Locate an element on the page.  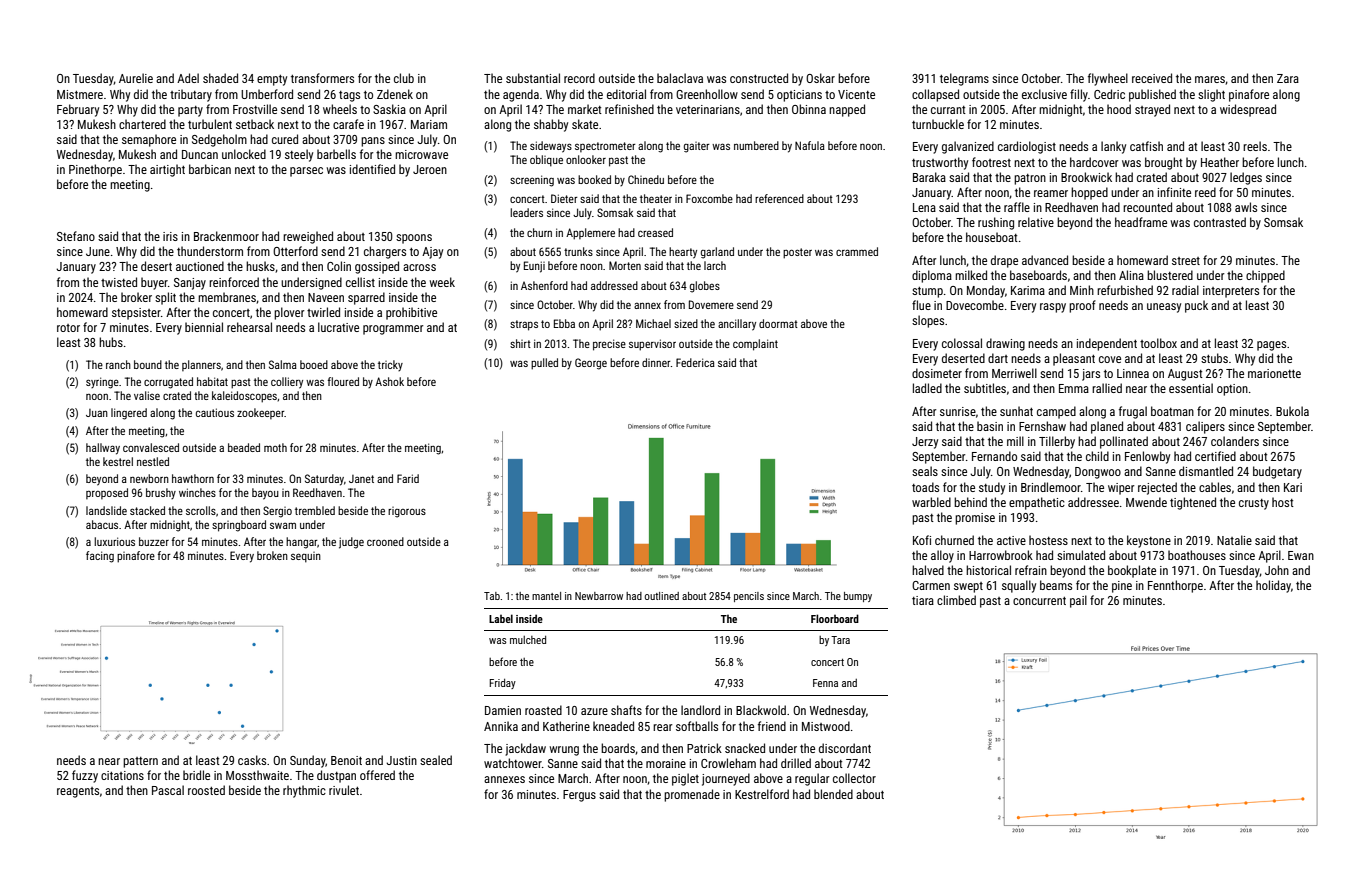
twisted is located at coordinates (119, 282).
